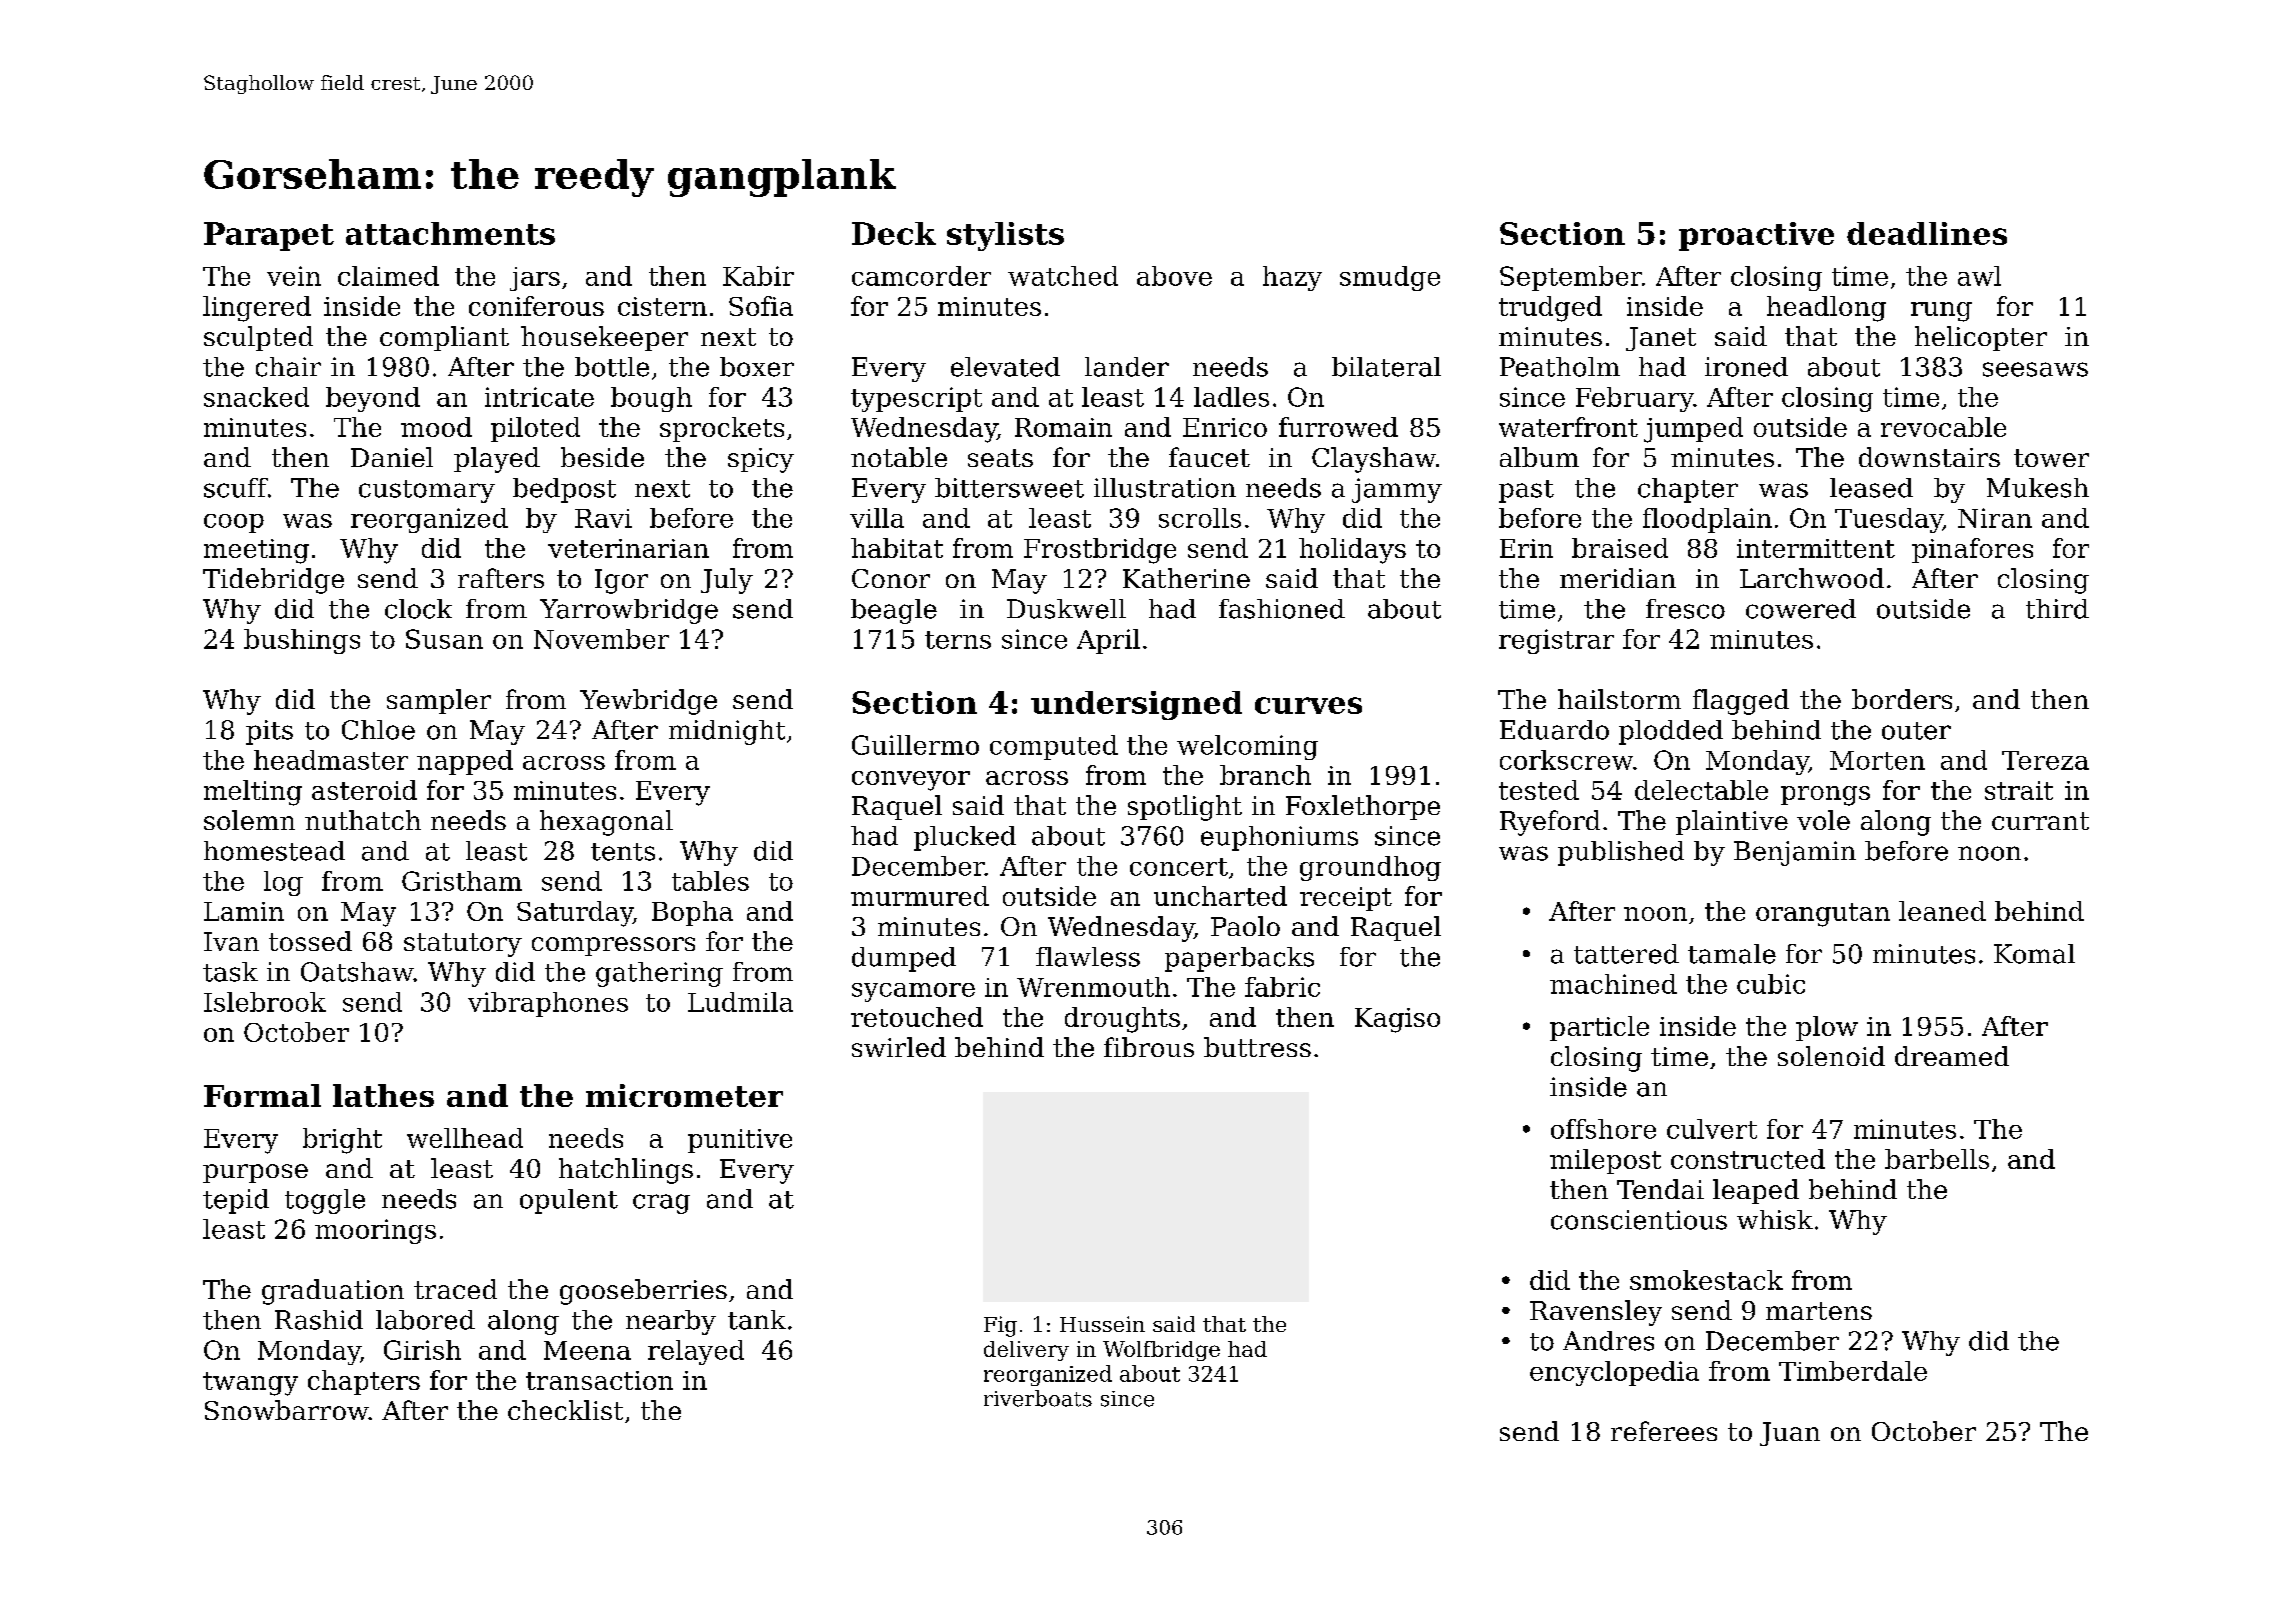 The width and height of the document is (2292, 1620). What do you see at coordinates (2045, 760) in the document?
I see `Tereza` at bounding box center [2045, 760].
